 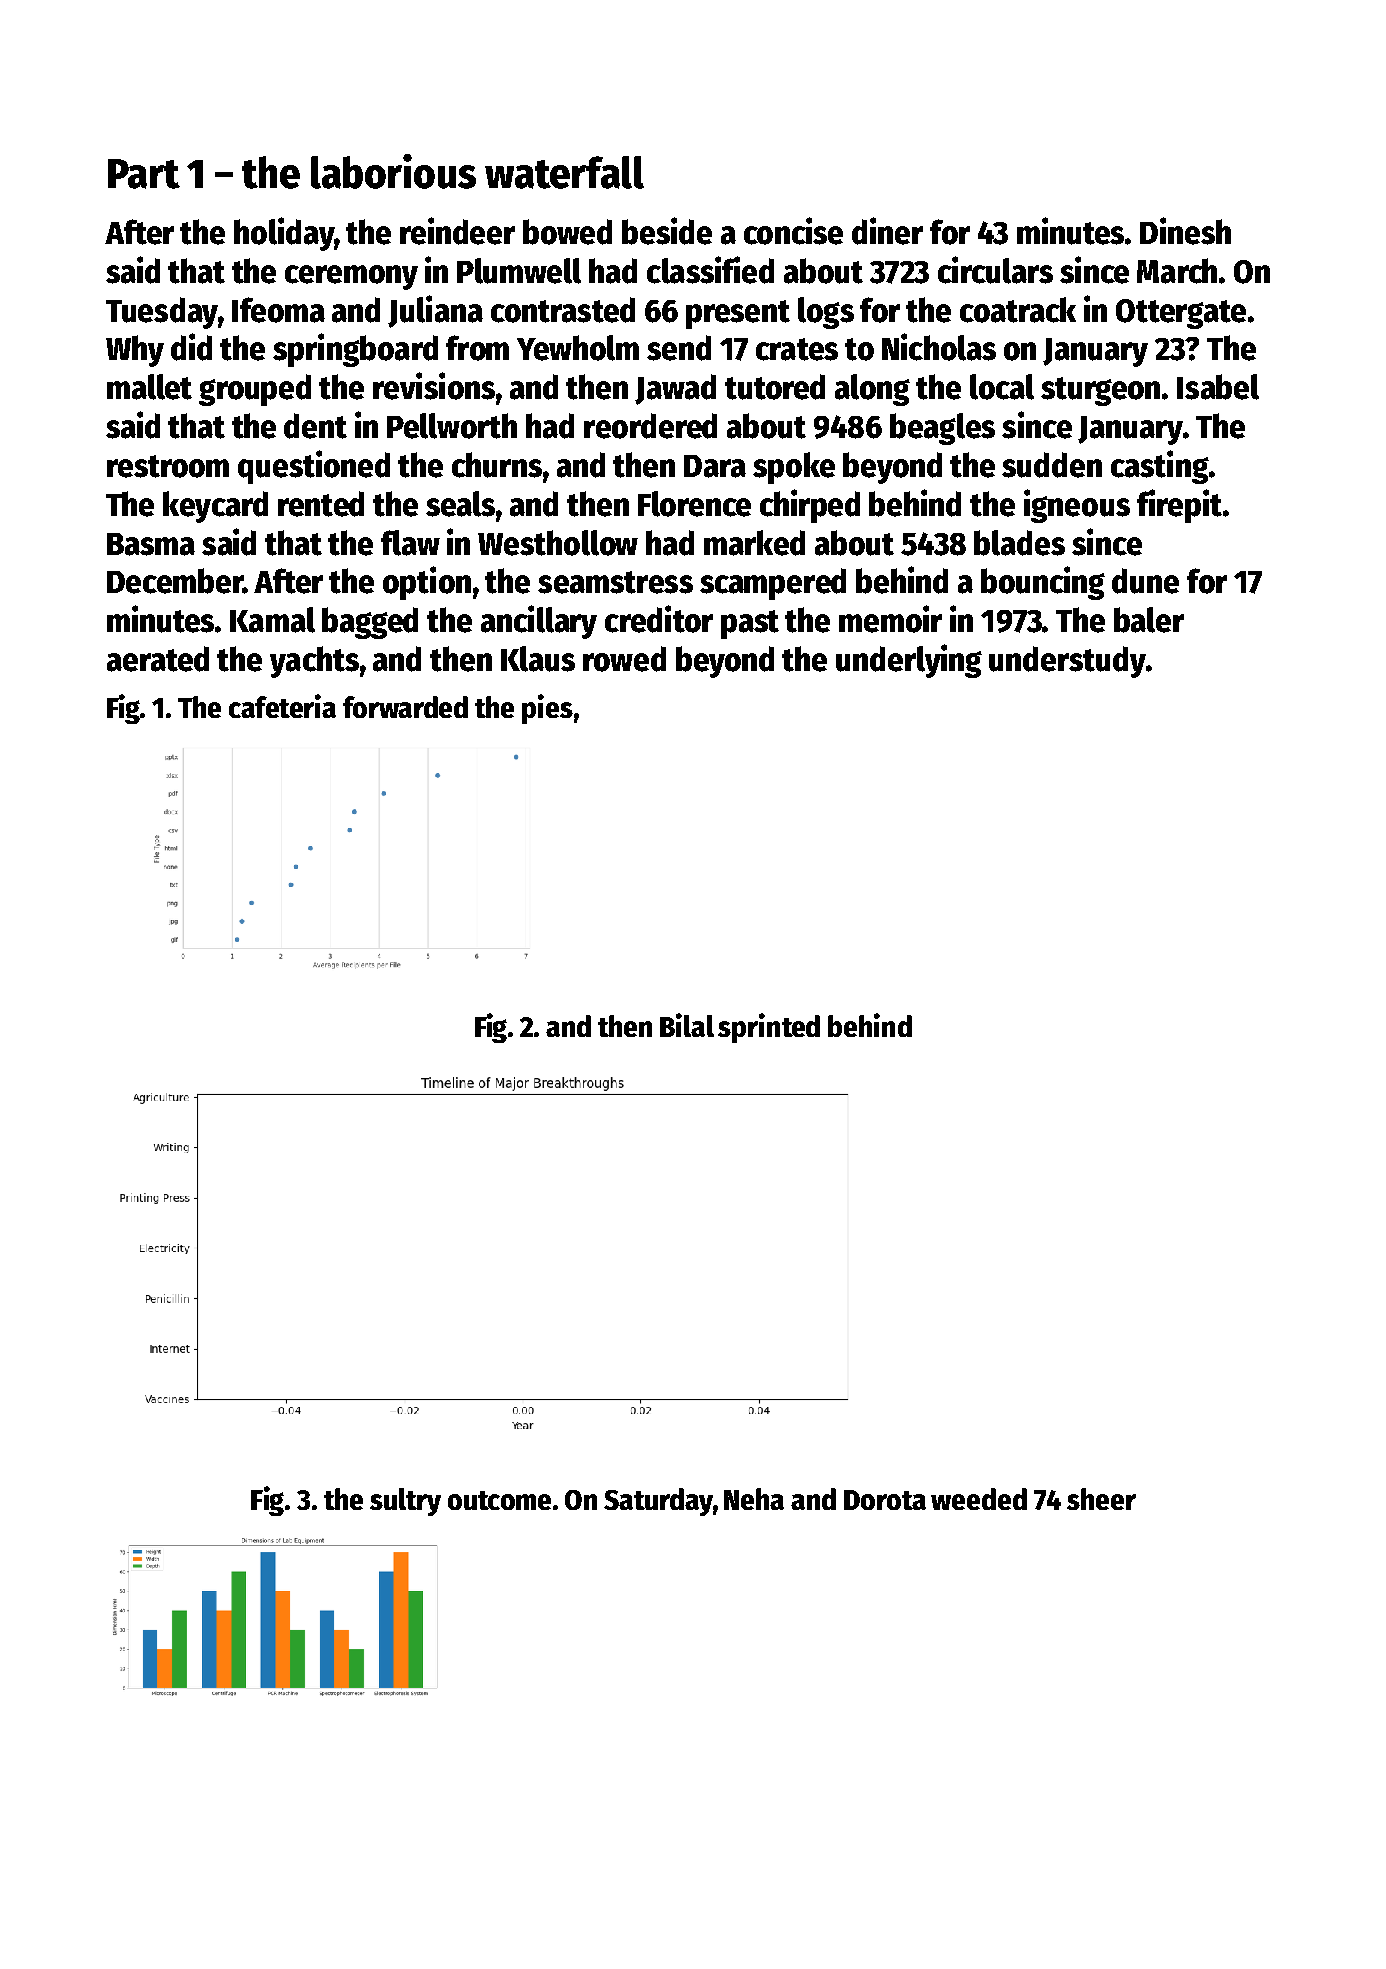 I want to click on did, so click(x=191, y=347).
